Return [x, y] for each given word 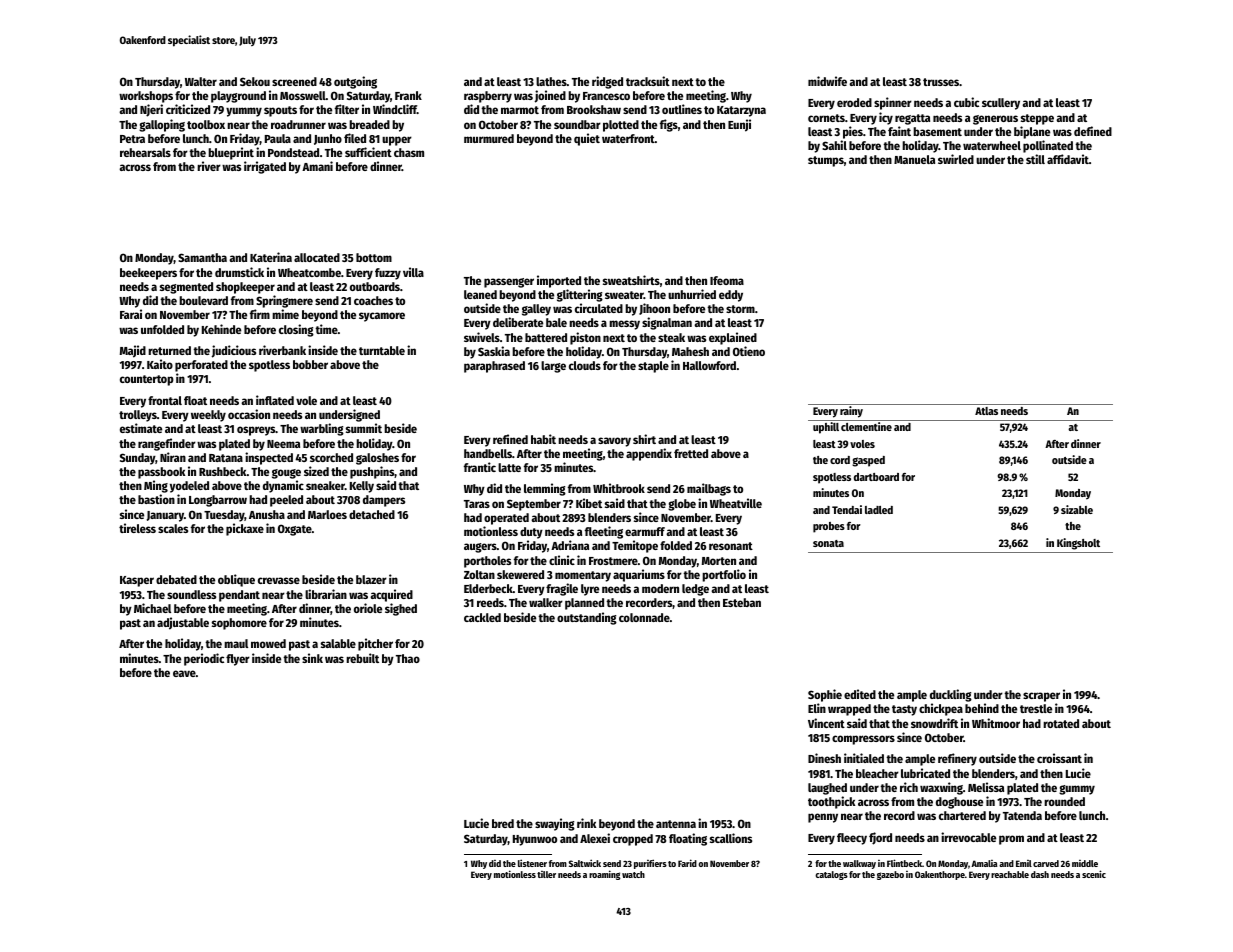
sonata [828, 543]
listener [532, 863]
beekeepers [148, 274]
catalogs [831, 875]
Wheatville [736, 503]
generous [995, 120]
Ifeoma [727, 280]
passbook [161, 473]
